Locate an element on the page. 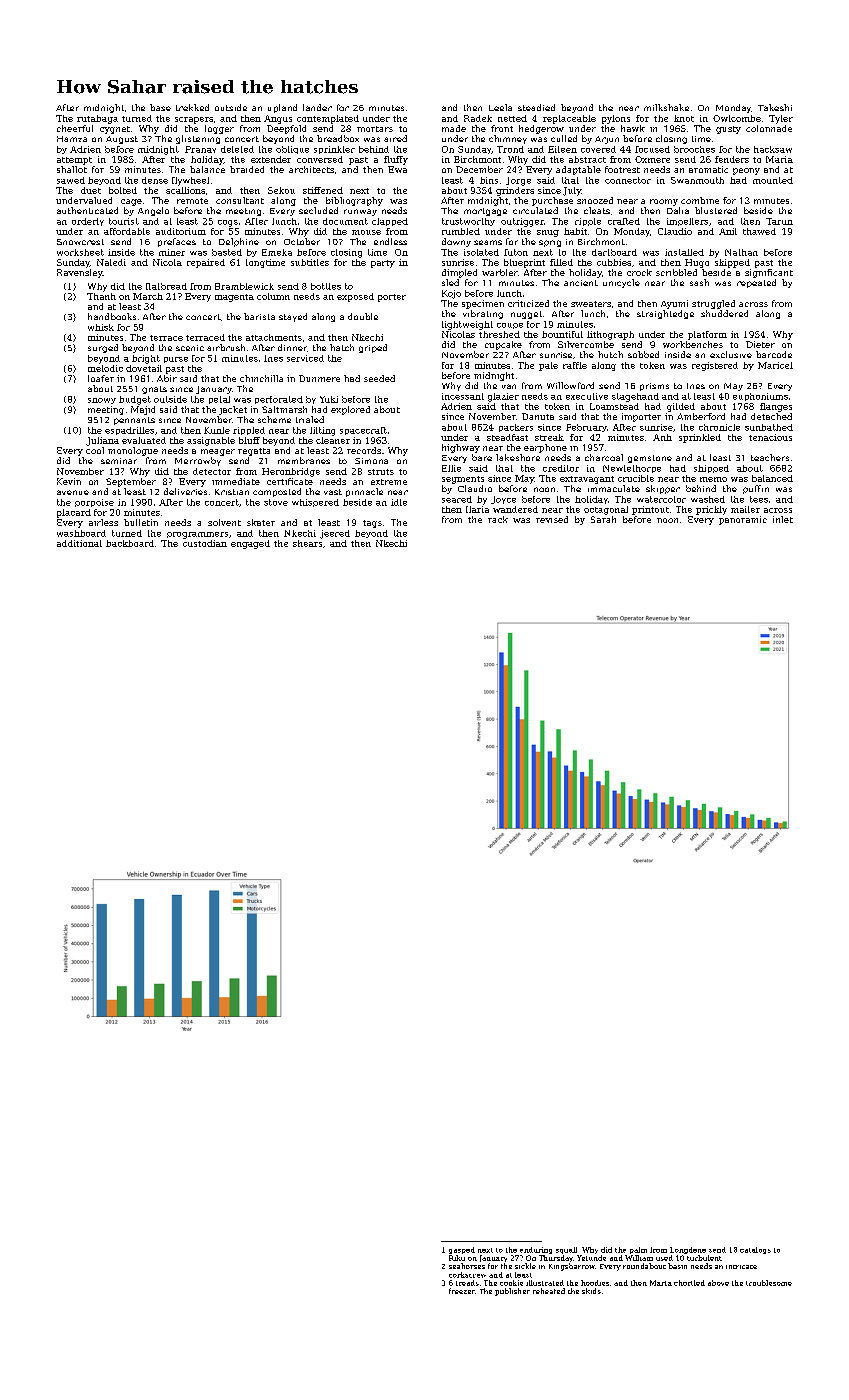 The image size is (849, 1400). gasped is located at coordinates (462, 1250).
